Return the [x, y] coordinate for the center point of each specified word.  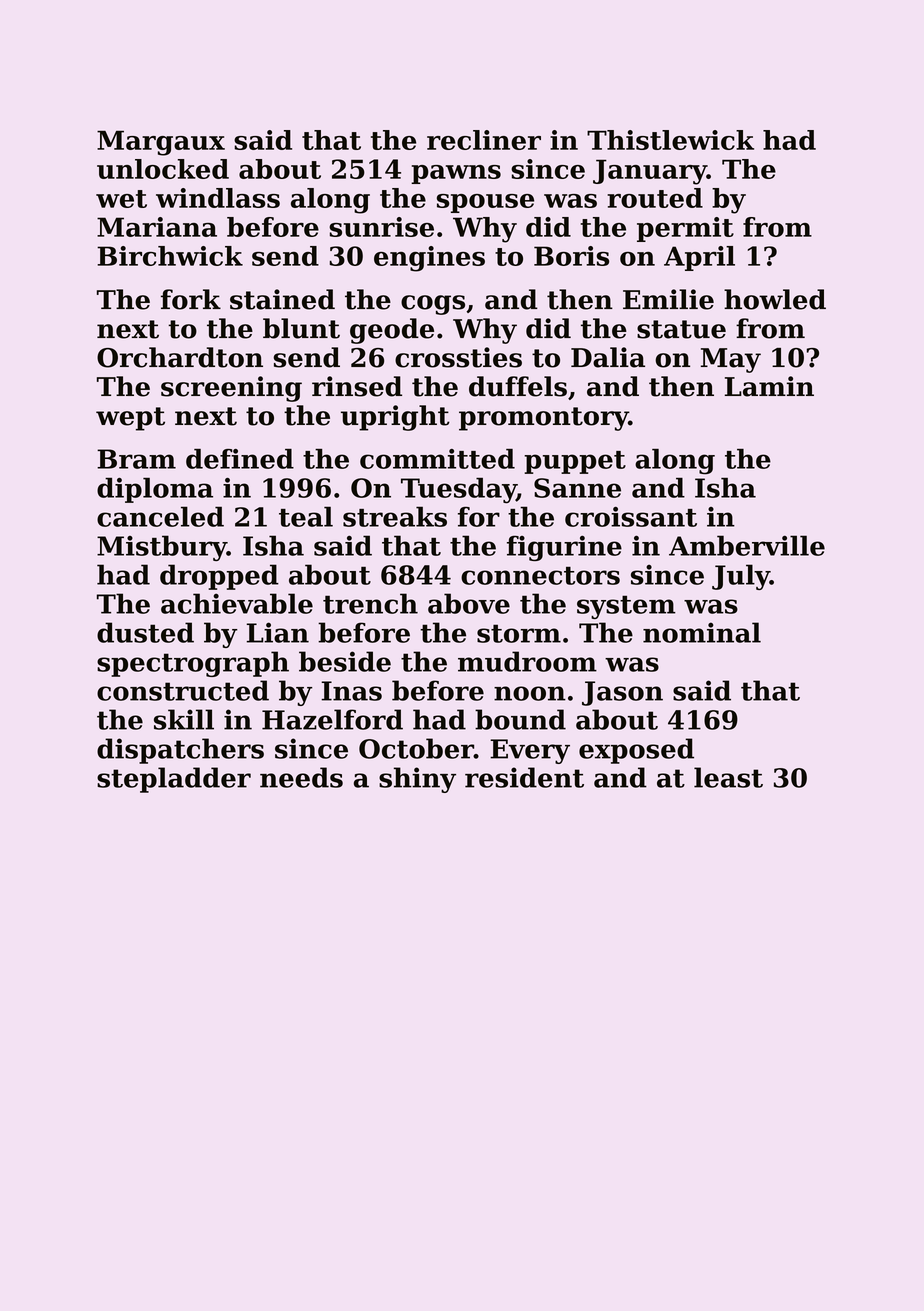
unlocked [163, 169]
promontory [544, 419]
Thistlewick [670, 140]
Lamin [769, 386]
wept [130, 419]
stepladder [174, 780]
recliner [484, 140]
